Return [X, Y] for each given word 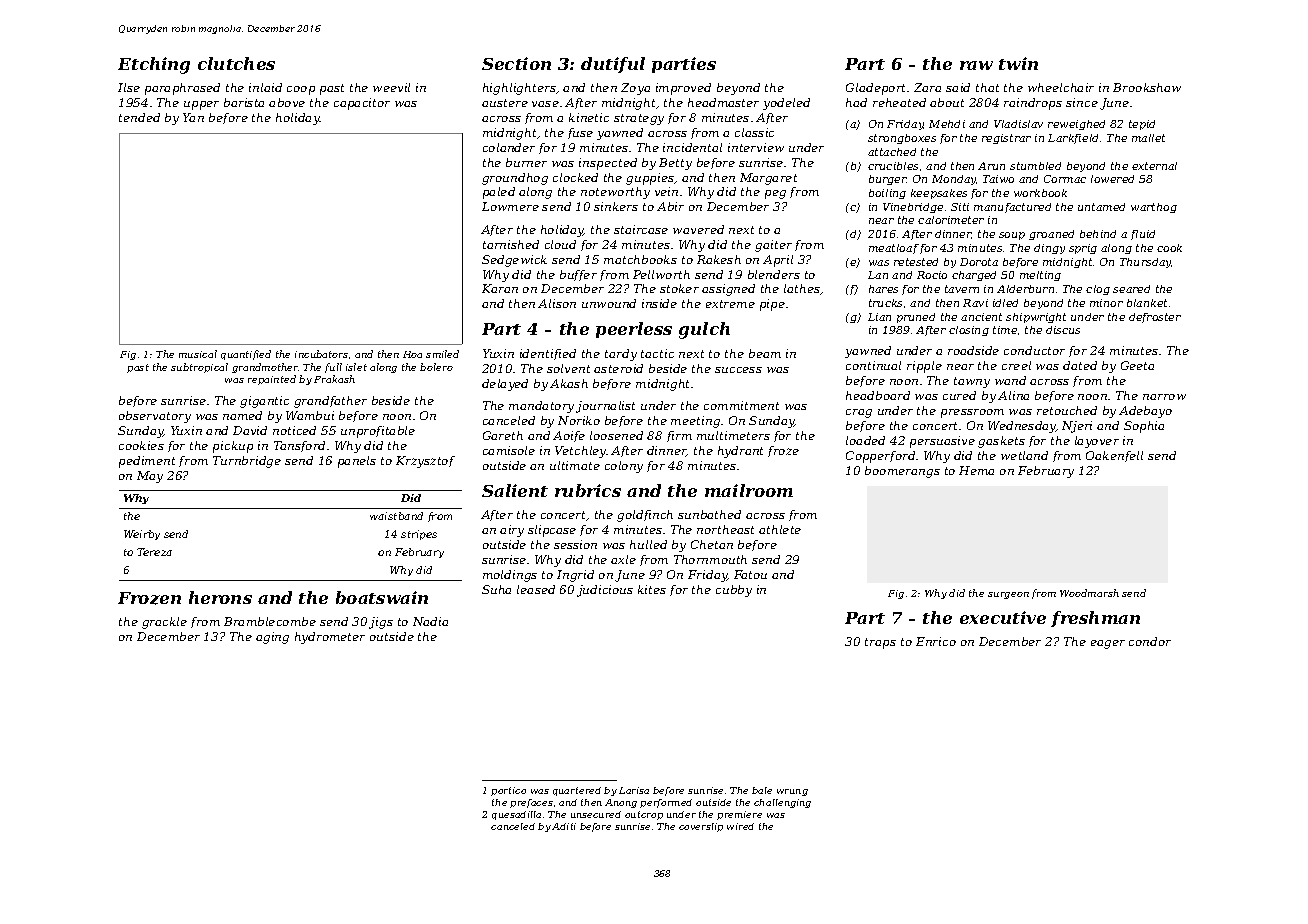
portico [508, 791]
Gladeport [875, 89]
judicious [605, 591]
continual [873, 365]
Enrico [936, 641]
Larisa [634, 790]
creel [1016, 365]
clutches [236, 63]
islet [356, 367]
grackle [164, 623]
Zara [927, 87]
